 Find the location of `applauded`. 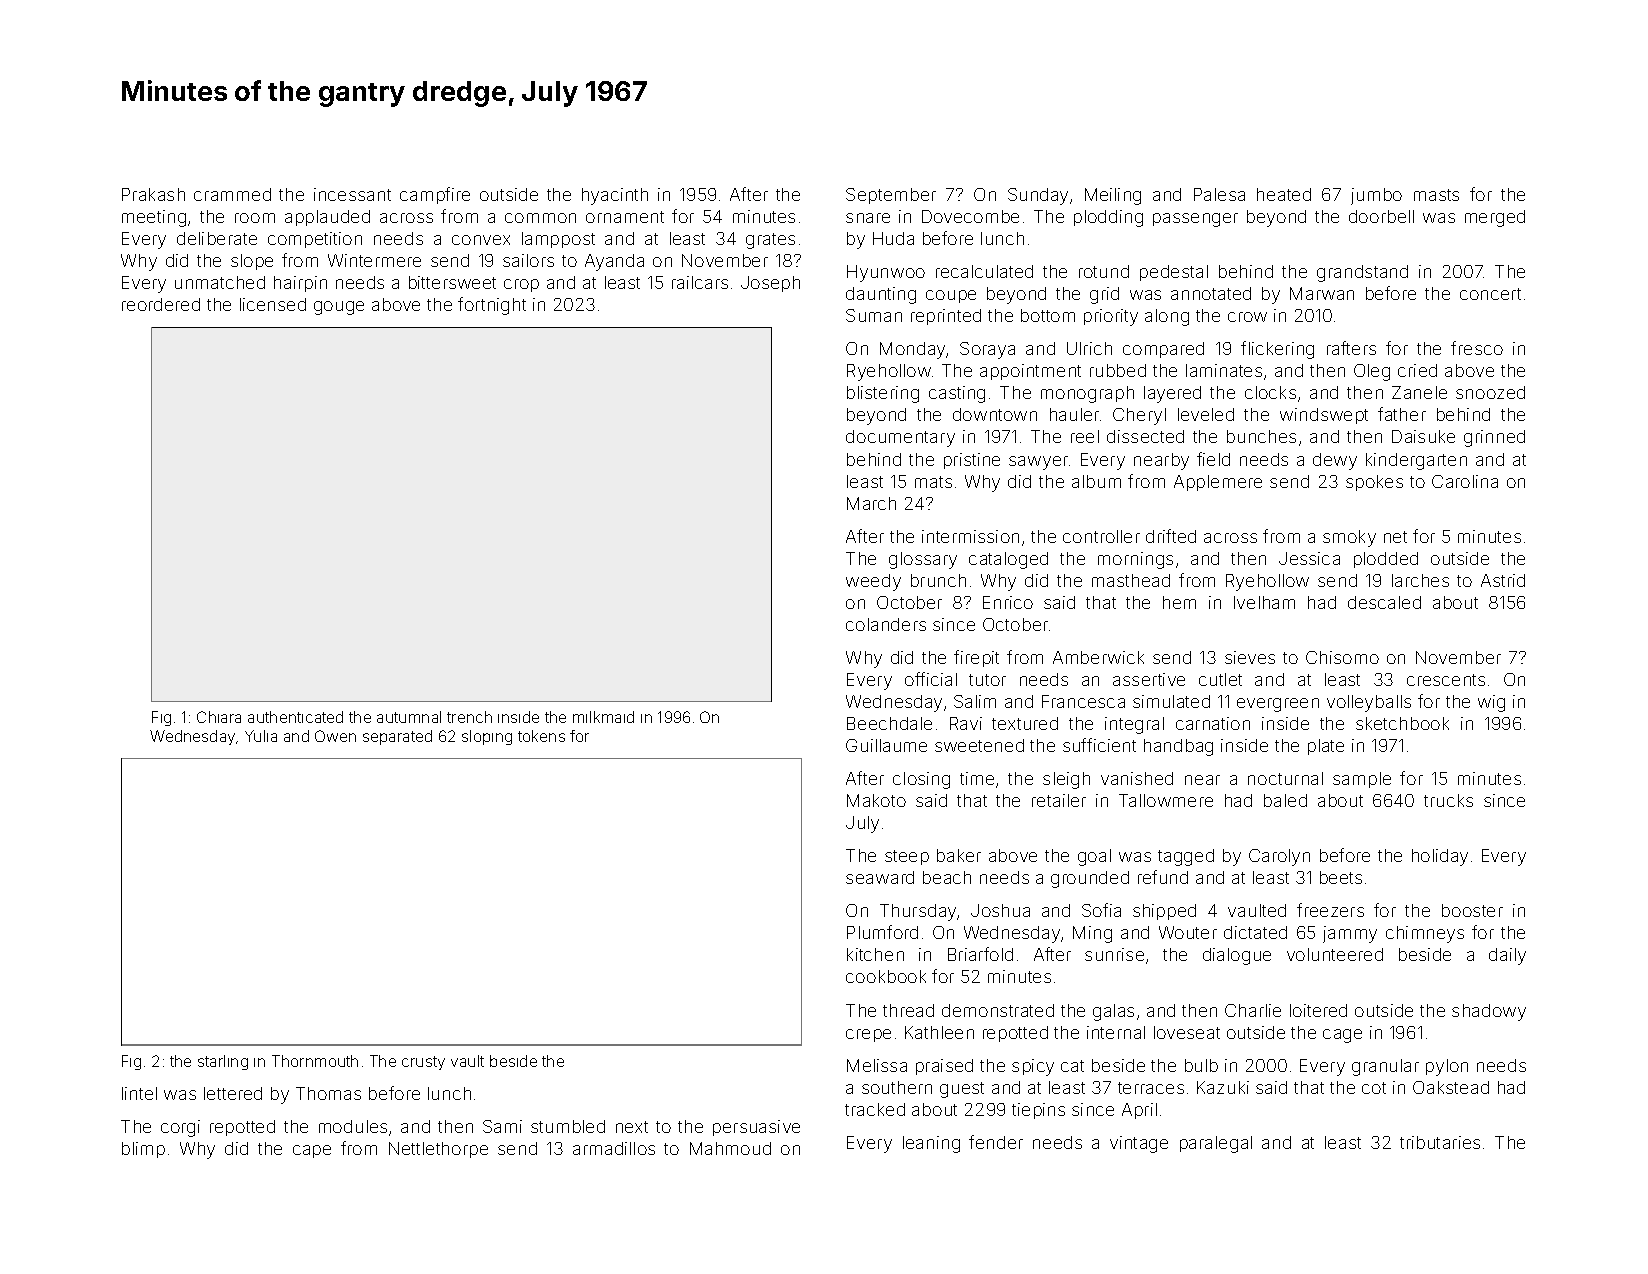

applauded is located at coordinates (327, 218).
